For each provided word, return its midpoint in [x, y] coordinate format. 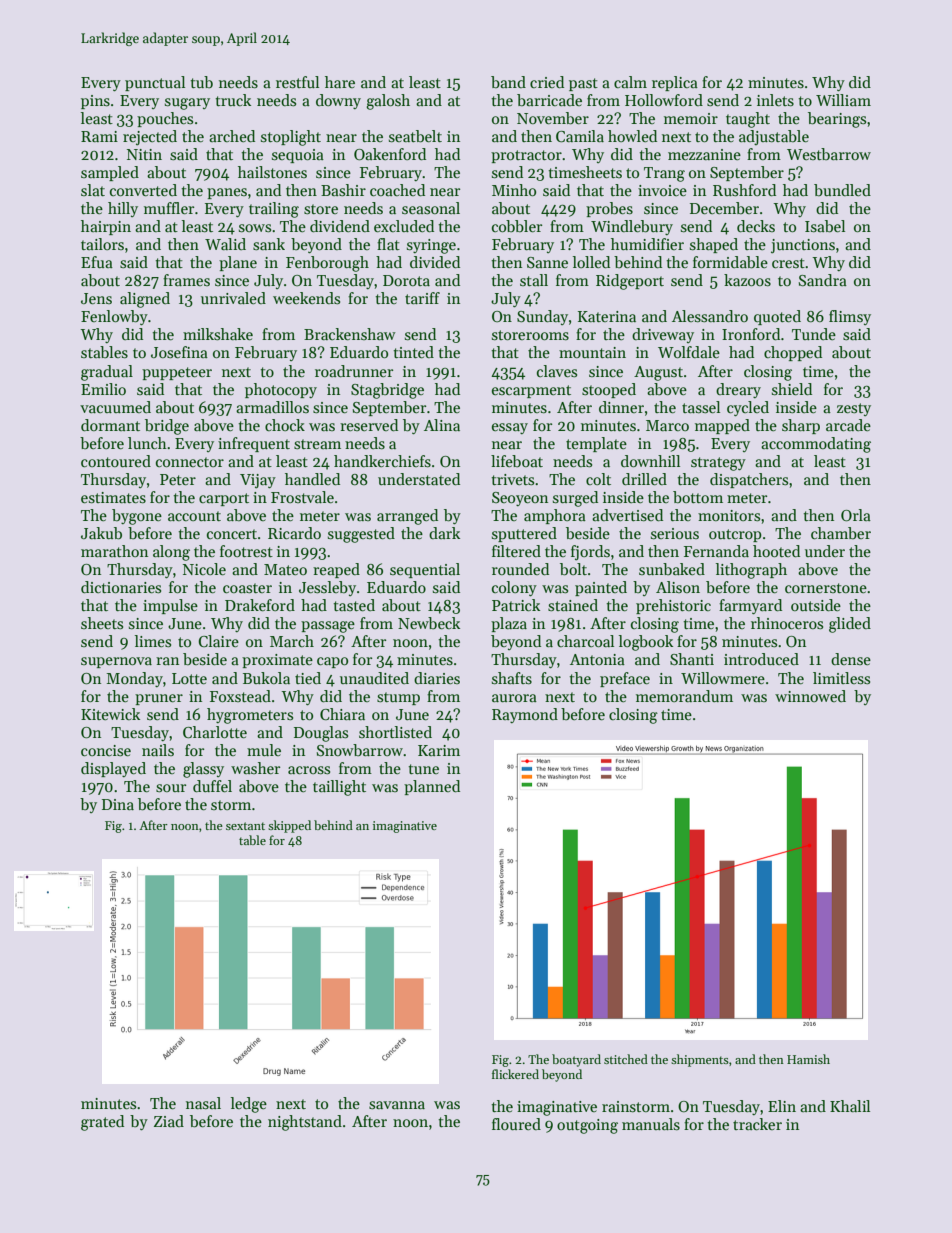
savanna [397, 1105]
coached [397, 190]
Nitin [144, 154]
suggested [361, 535]
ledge [249, 1105]
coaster [247, 588]
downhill [650, 461]
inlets [775, 100]
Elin [782, 1106]
